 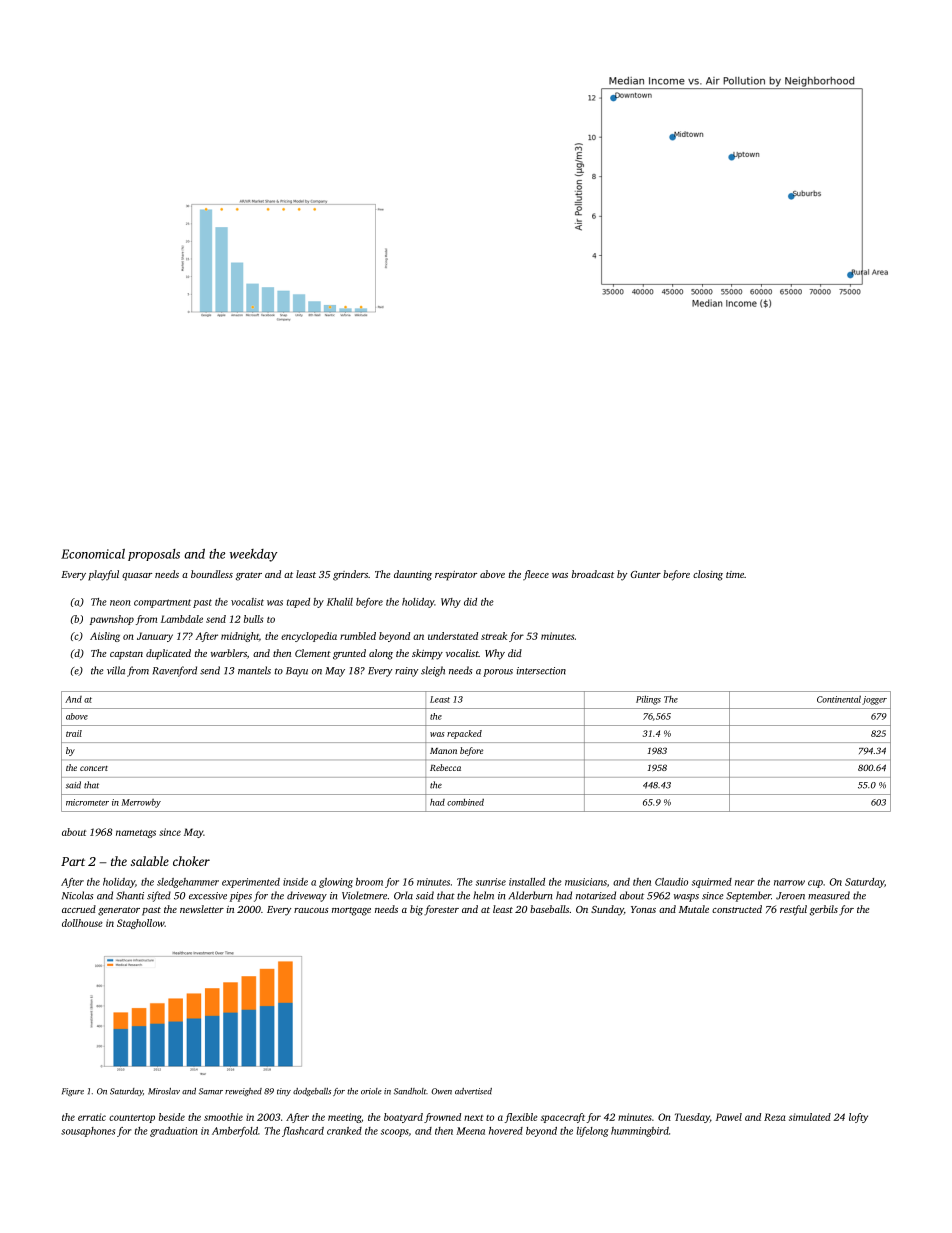 I want to click on cup, so click(x=815, y=884).
